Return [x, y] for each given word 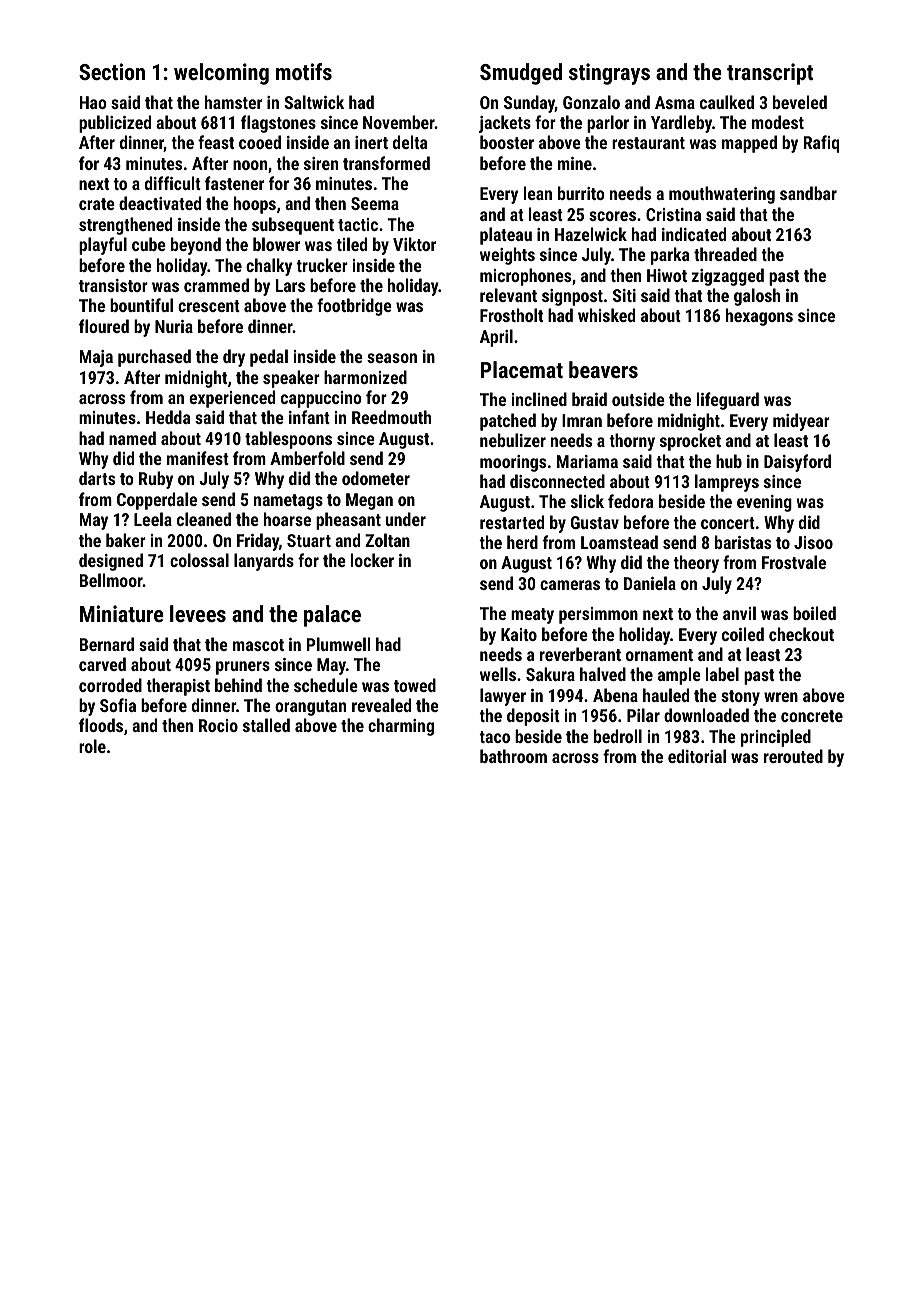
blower [276, 244]
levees [198, 613]
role [92, 746]
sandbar [808, 193]
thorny [632, 442]
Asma [675, 102]
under [406, 519]
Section [112, 71]
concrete [812, 716]
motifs [304, 71]
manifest [198, 458]
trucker [322, 265]
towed [415, 685]
